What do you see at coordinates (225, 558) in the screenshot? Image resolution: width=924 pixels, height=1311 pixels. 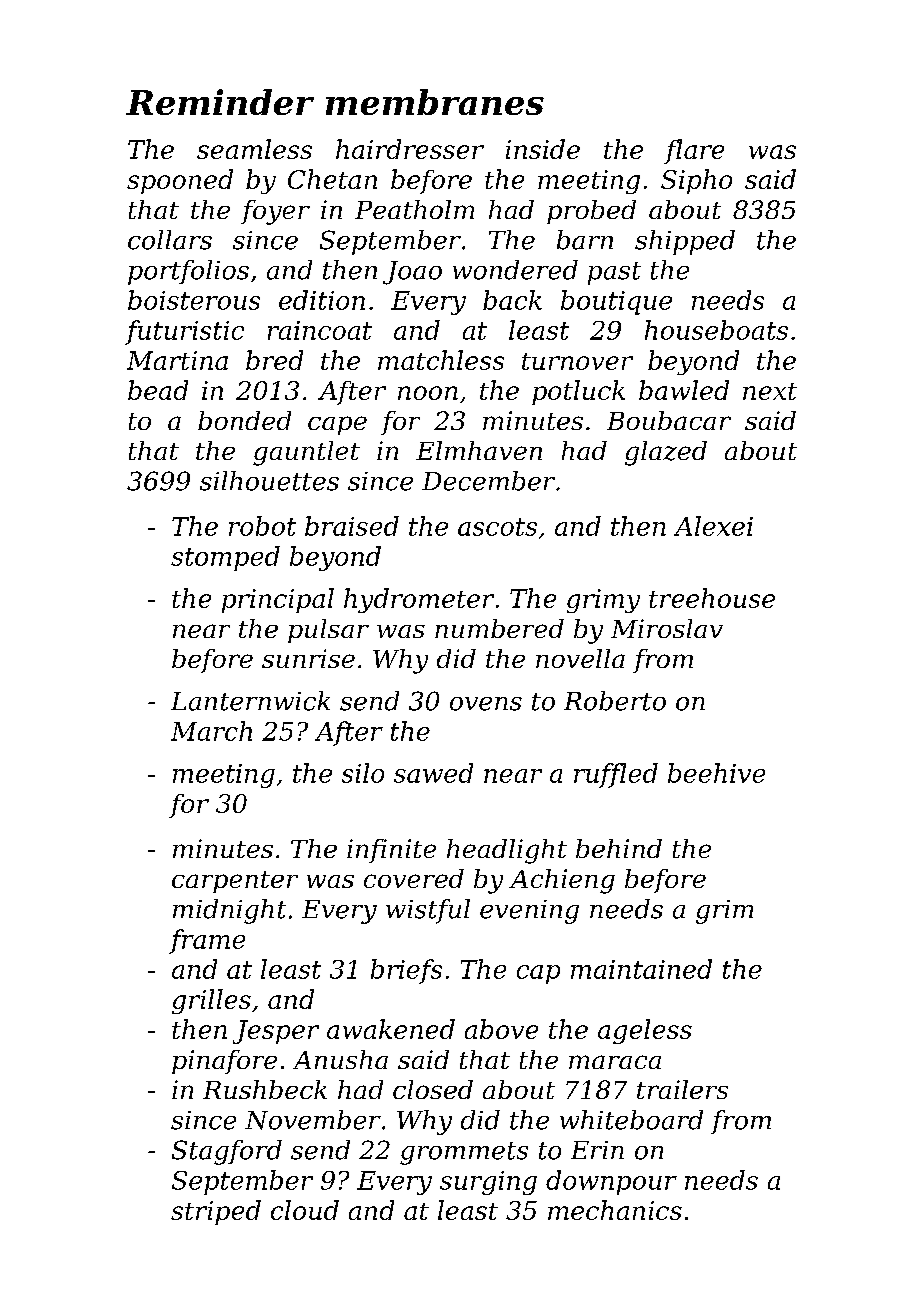 I see `stomped` at bounding box center [225, 558].
